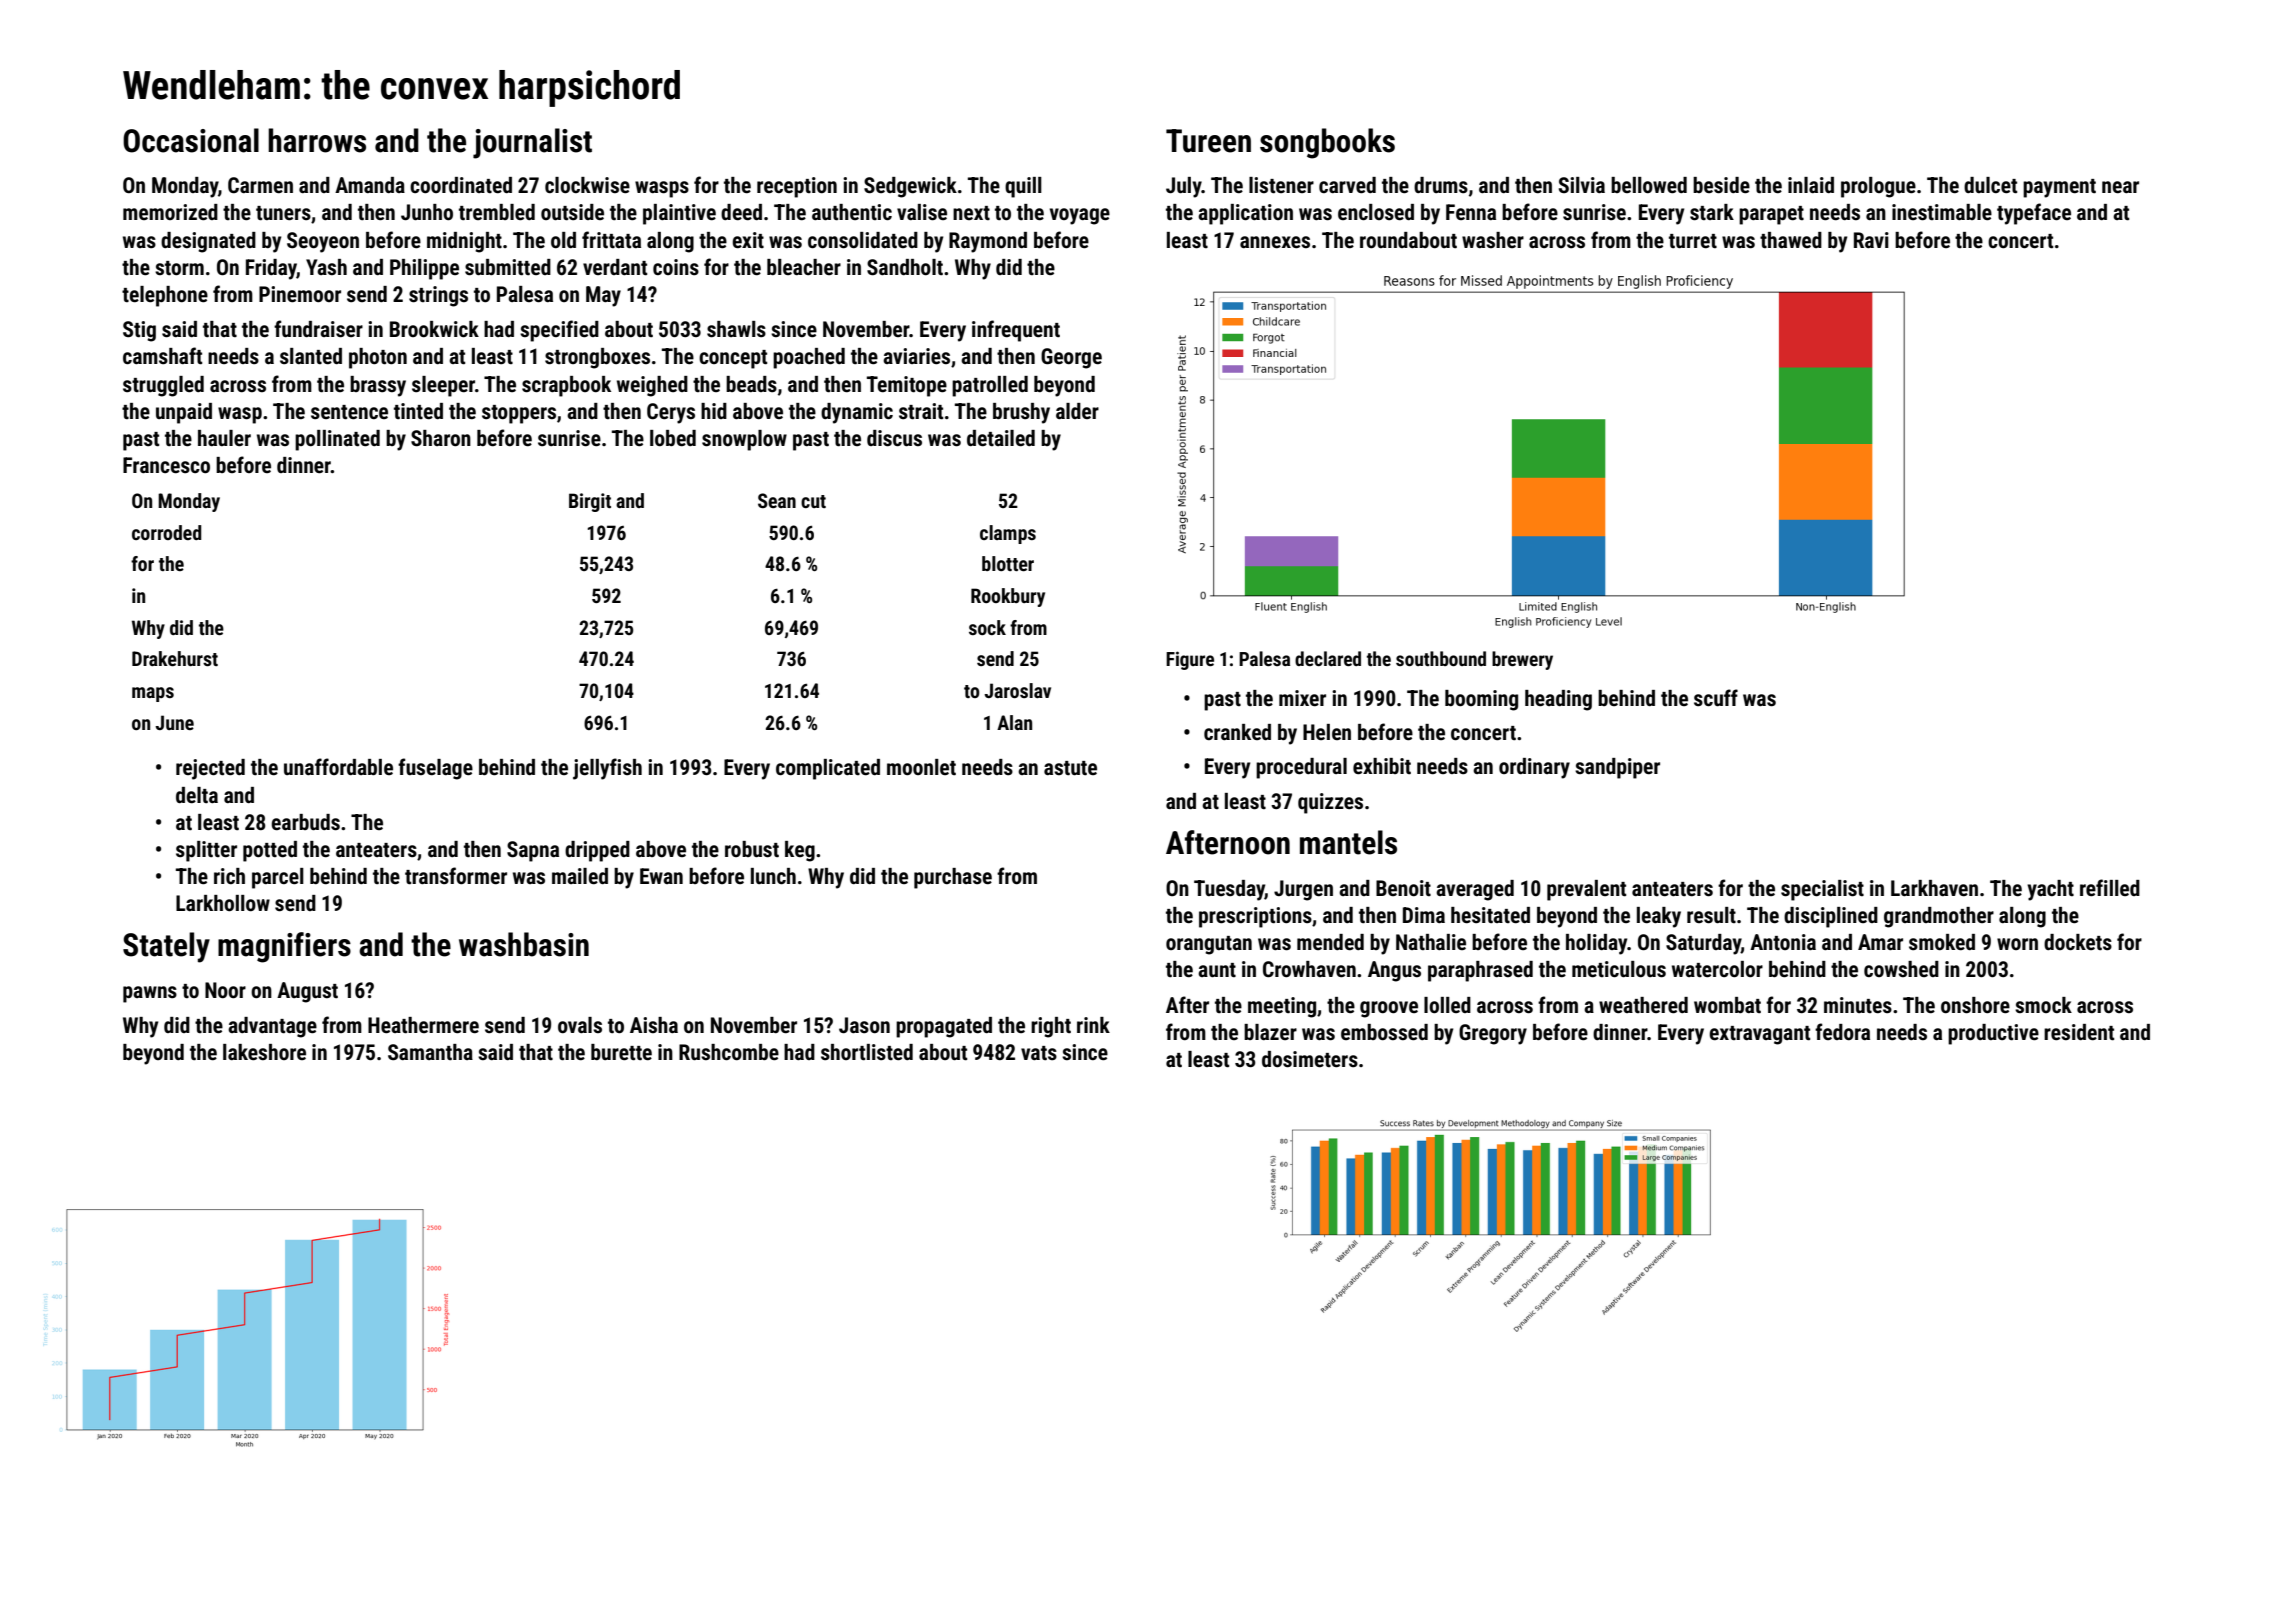 Image resolution: width=2282 pixels, height=1614 pixels. I want to click on George, so click(1071, 358).
